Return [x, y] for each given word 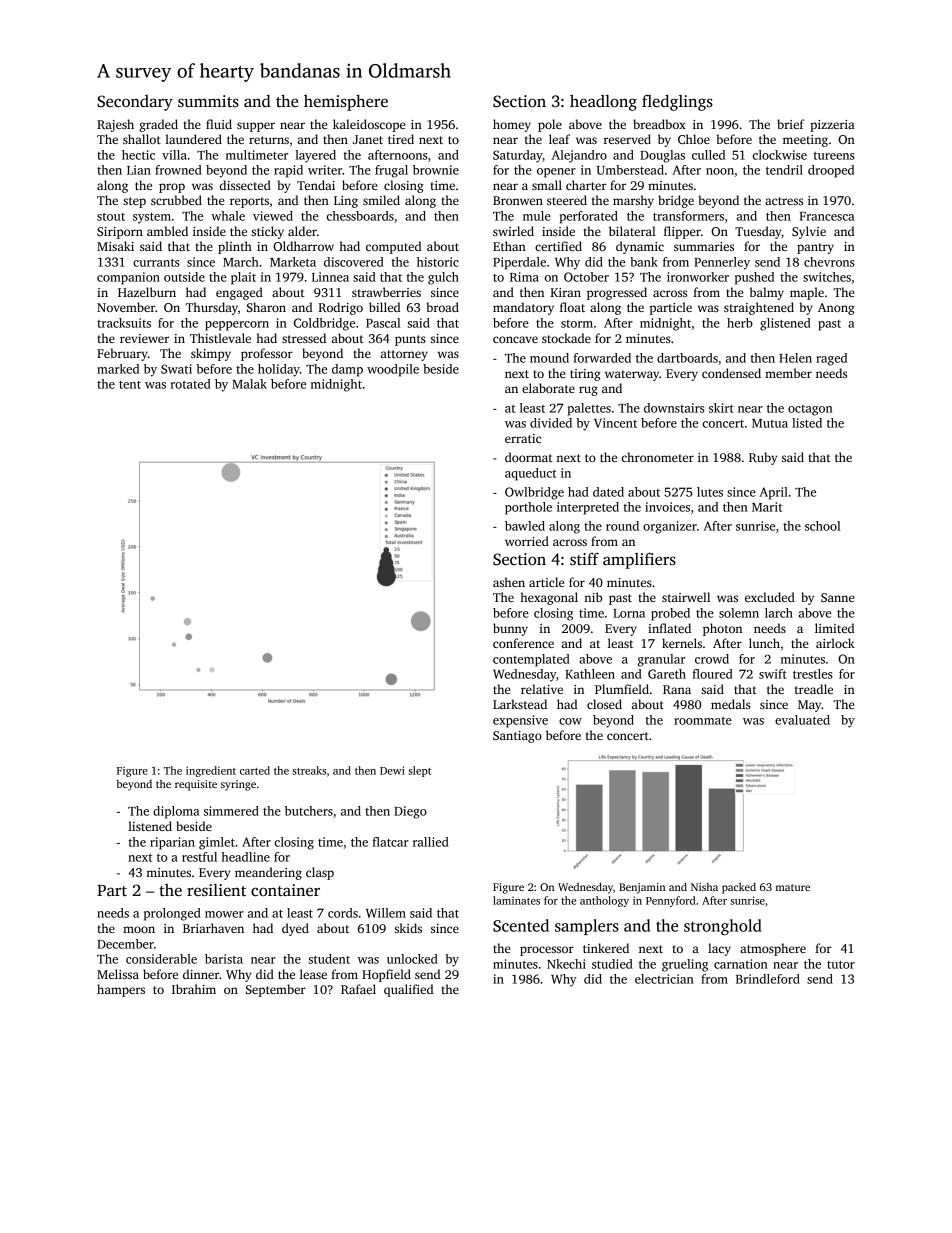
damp [347, 370]
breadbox [659, 124]
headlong [603, 102]
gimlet [217, 843]
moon [139, 929]
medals [731, 704]
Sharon [266, 307]
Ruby [763, 458]
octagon [810, 410]
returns [269, 140]
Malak [249, 384]
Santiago [517, 737]
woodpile [393, 370]
